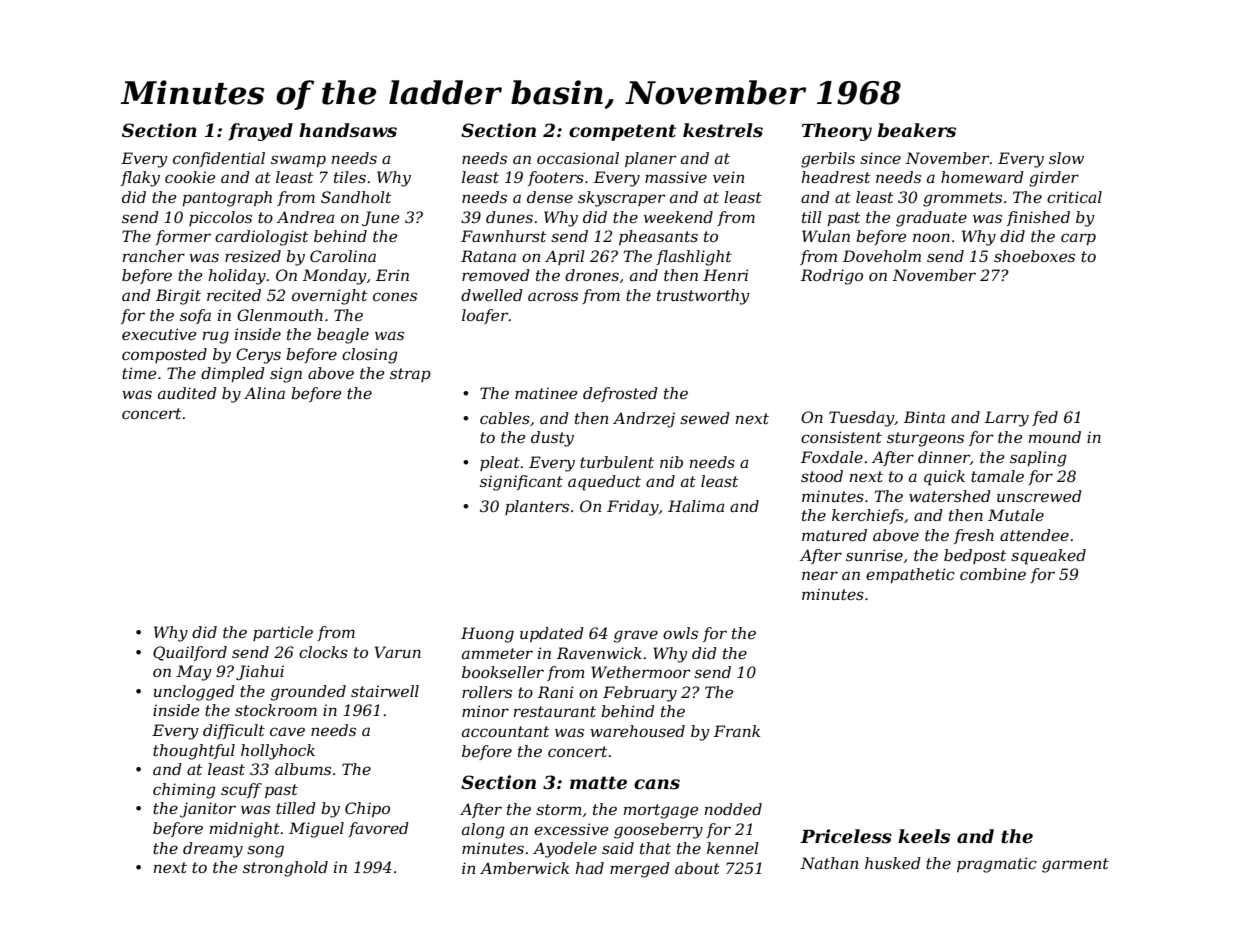 The image size is (1233, 952). I want to click on swamp, so click(298, 161).
